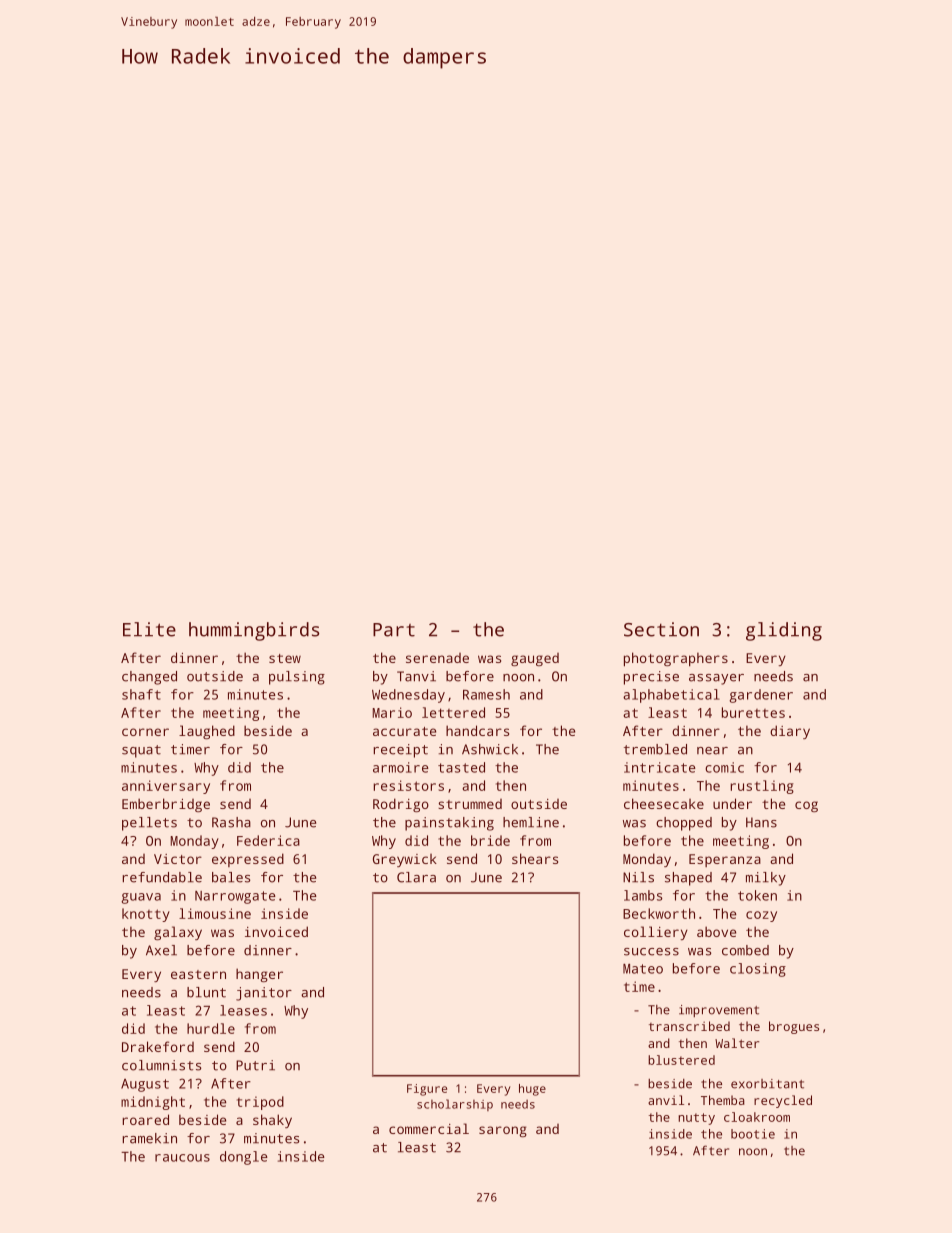 This document has height=1233, width=952. Describe the element at coordinates (215, 913) in the document. I see `limousine` at that location.
